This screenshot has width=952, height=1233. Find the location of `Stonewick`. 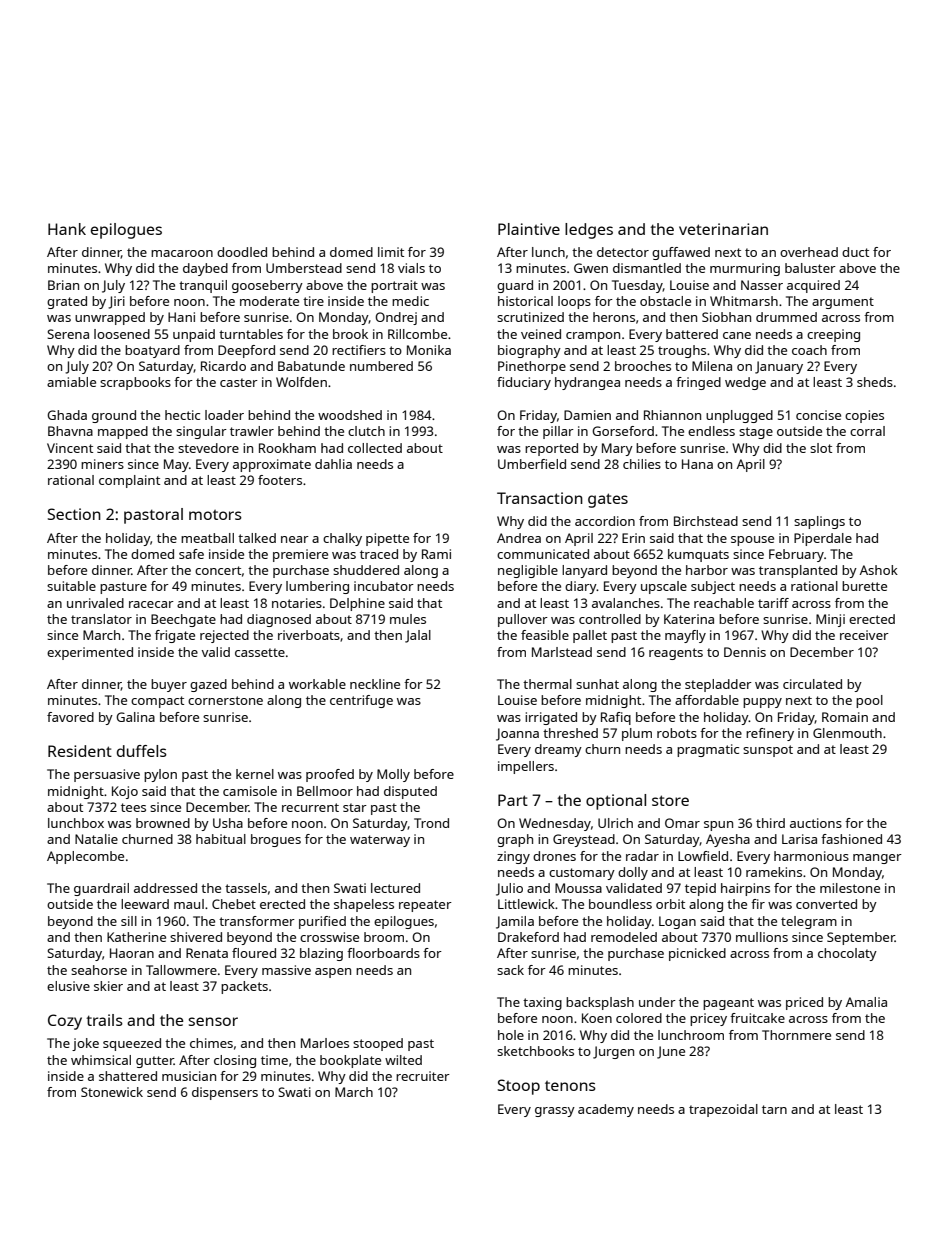

Stonewick is located at coordinates (112, 1092).
